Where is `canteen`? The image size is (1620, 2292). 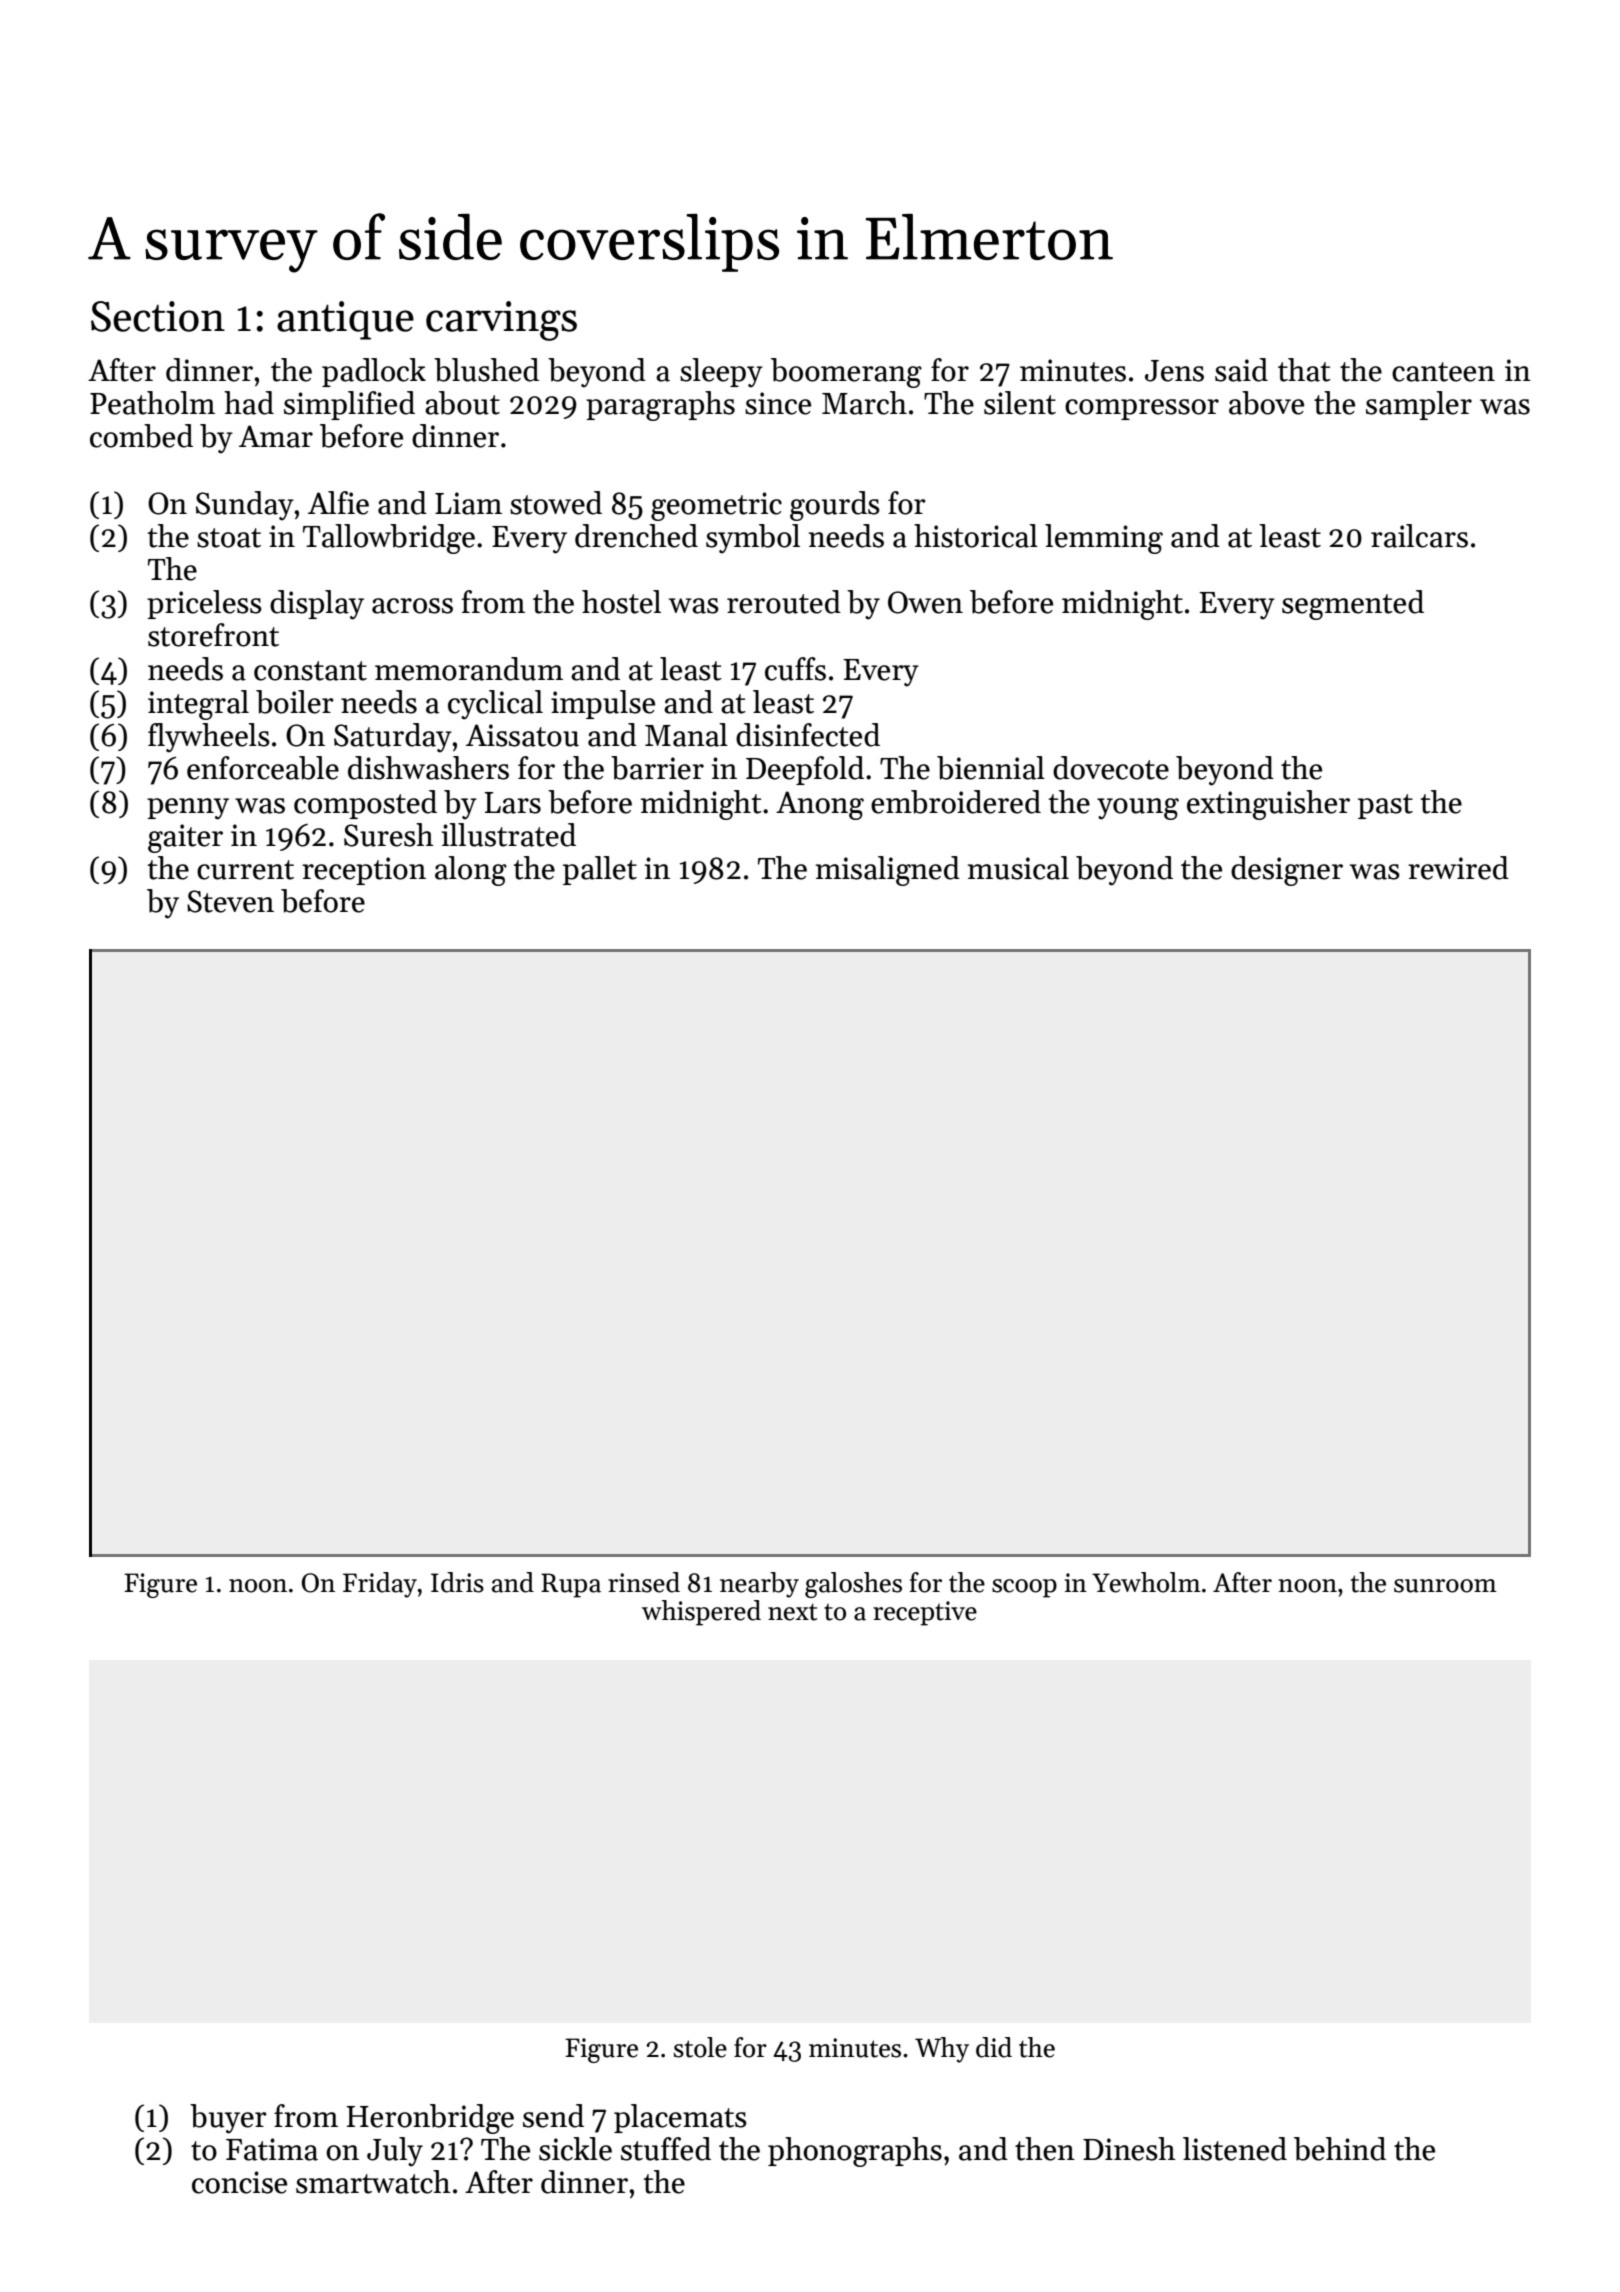 canteen is located at coordinates (1443, 372).
